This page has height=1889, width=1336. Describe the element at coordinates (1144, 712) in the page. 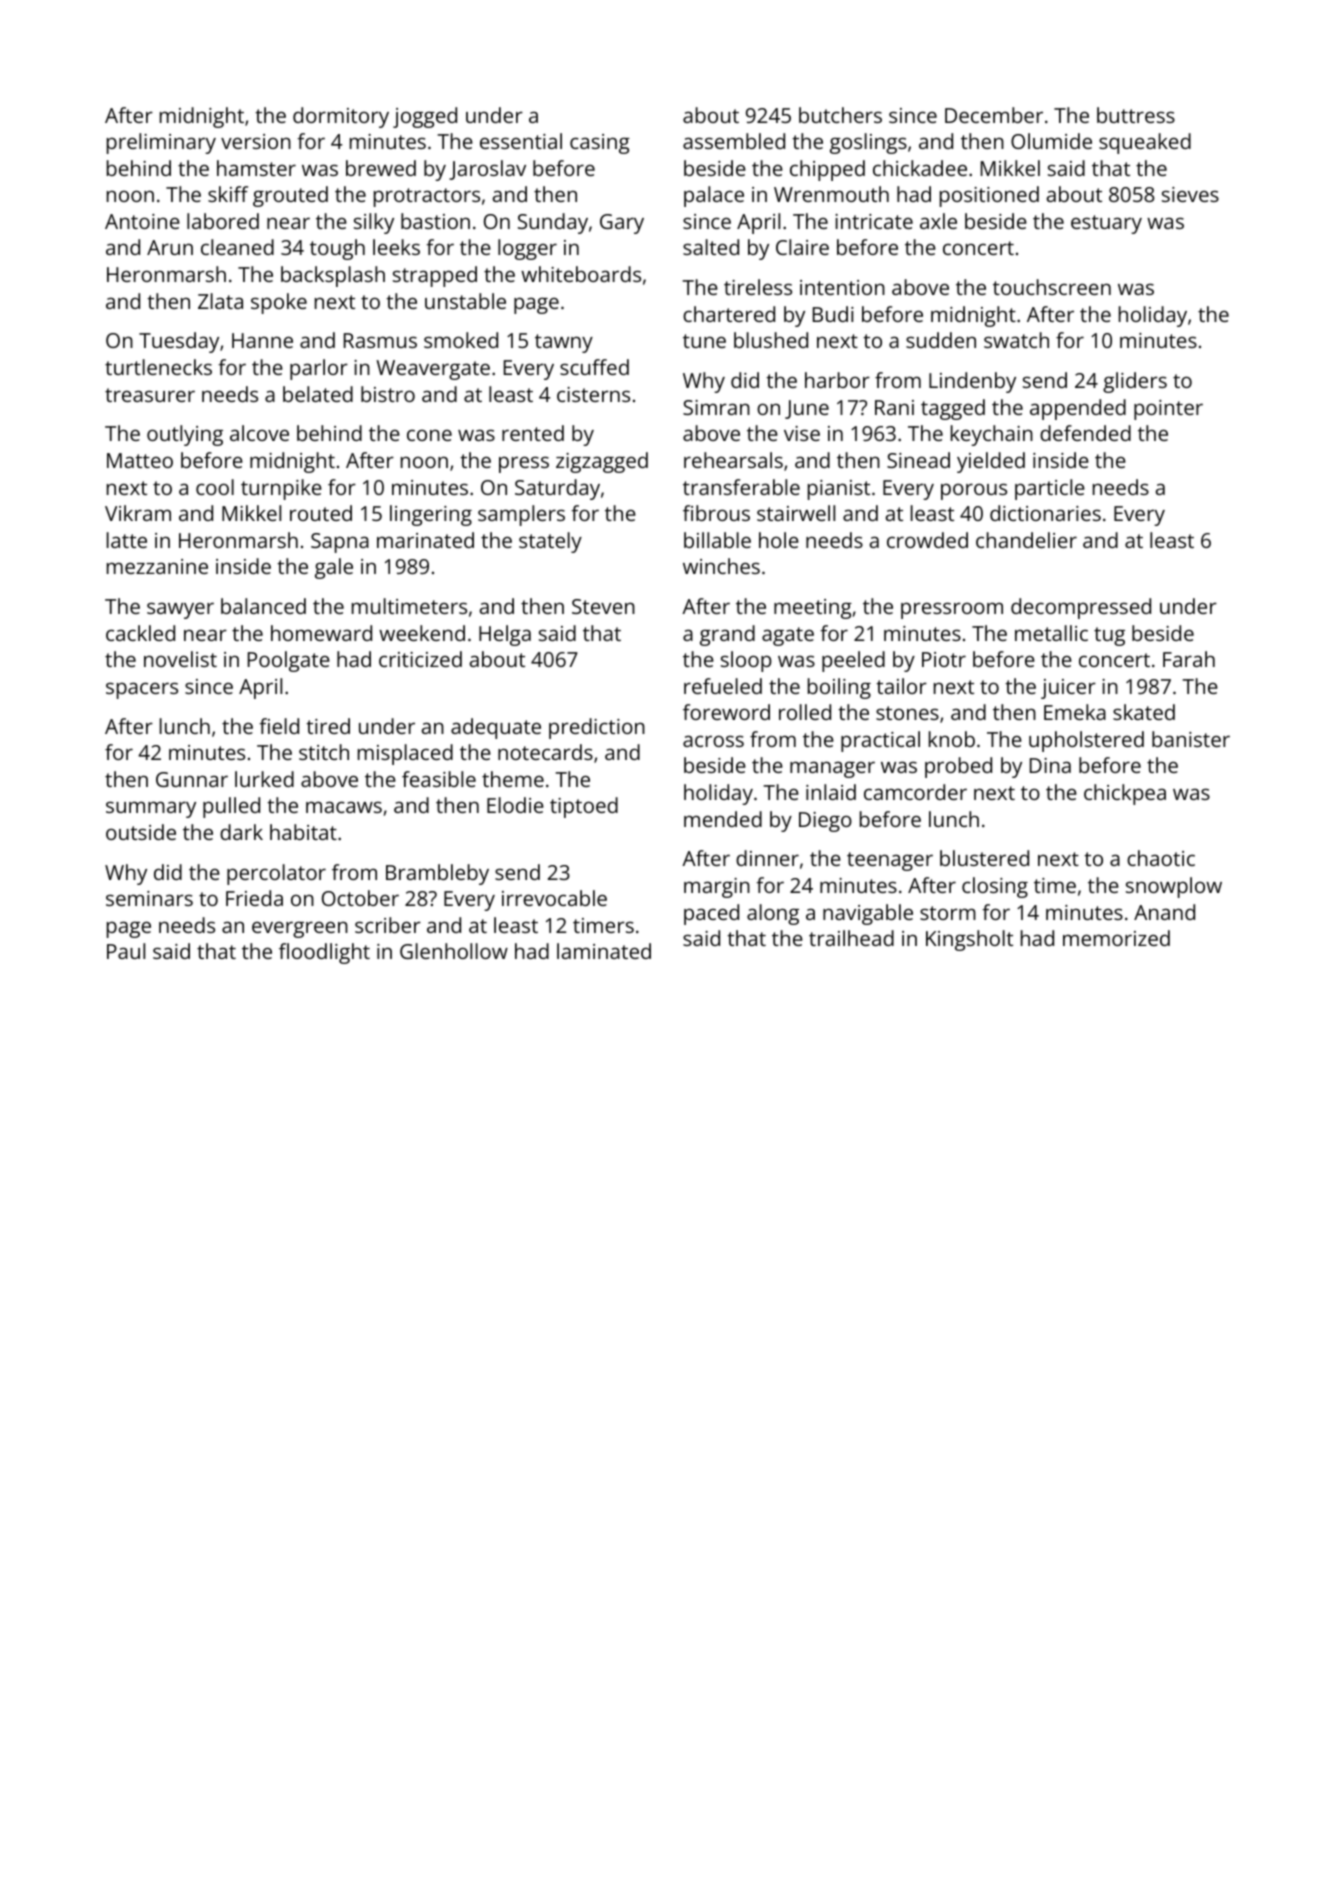

I see `skated` at that location.
